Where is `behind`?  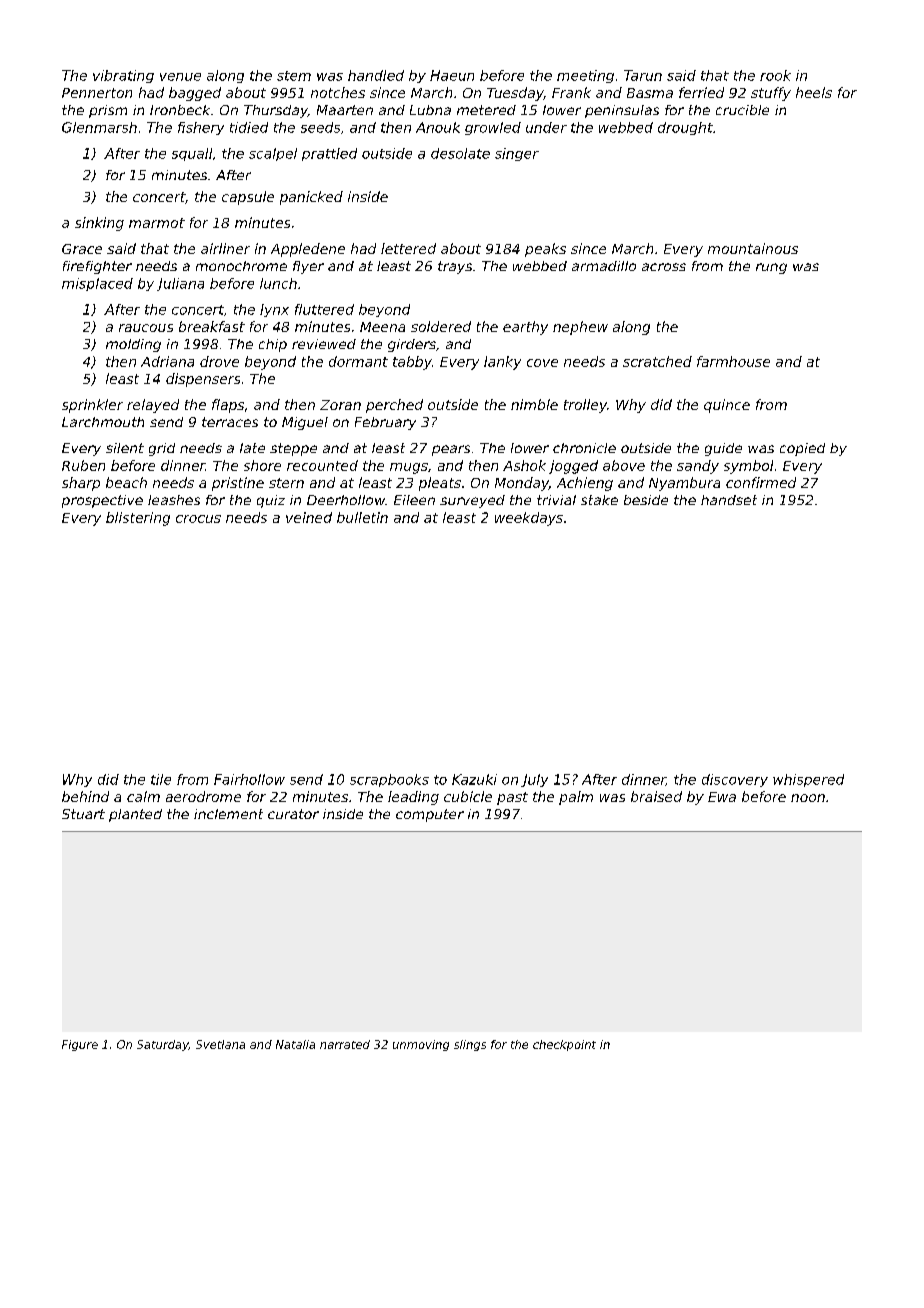
behind is located at coordinates (85, 796).
